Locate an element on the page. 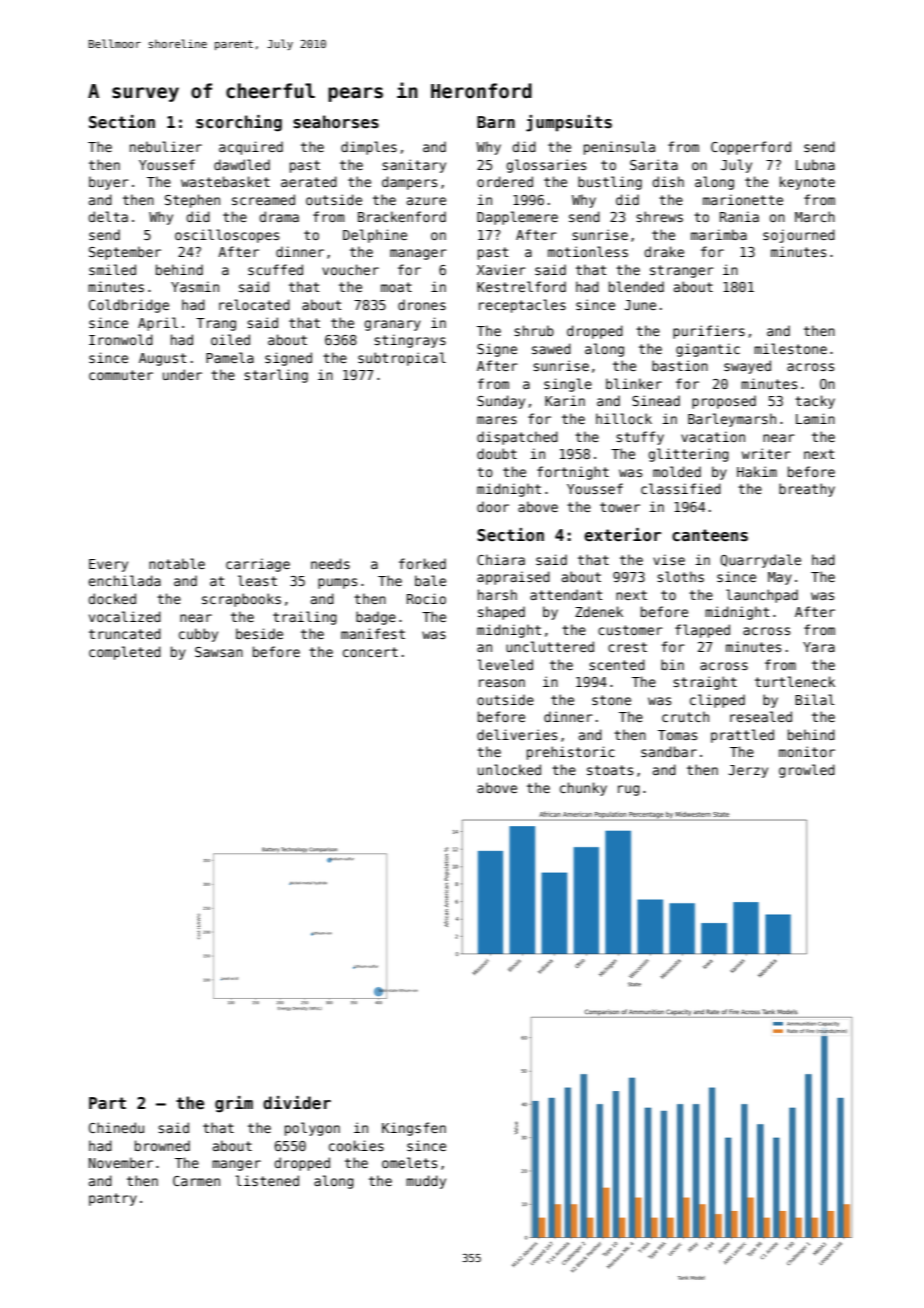 This page has width=924, height=1308. smiled is located at coordinates (112, 269).
